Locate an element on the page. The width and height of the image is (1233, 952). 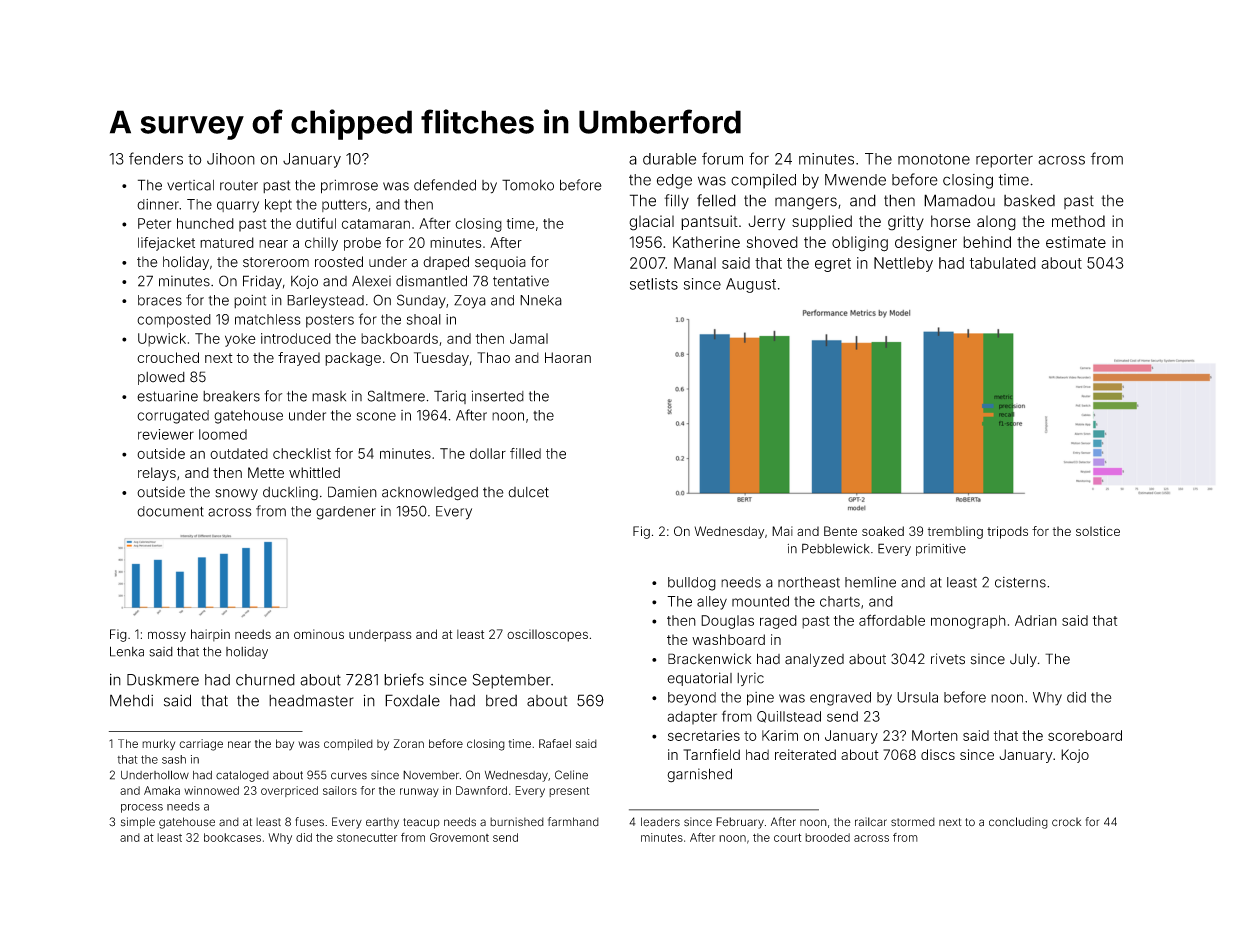
reporter is located at coordinates (1004, 161).
